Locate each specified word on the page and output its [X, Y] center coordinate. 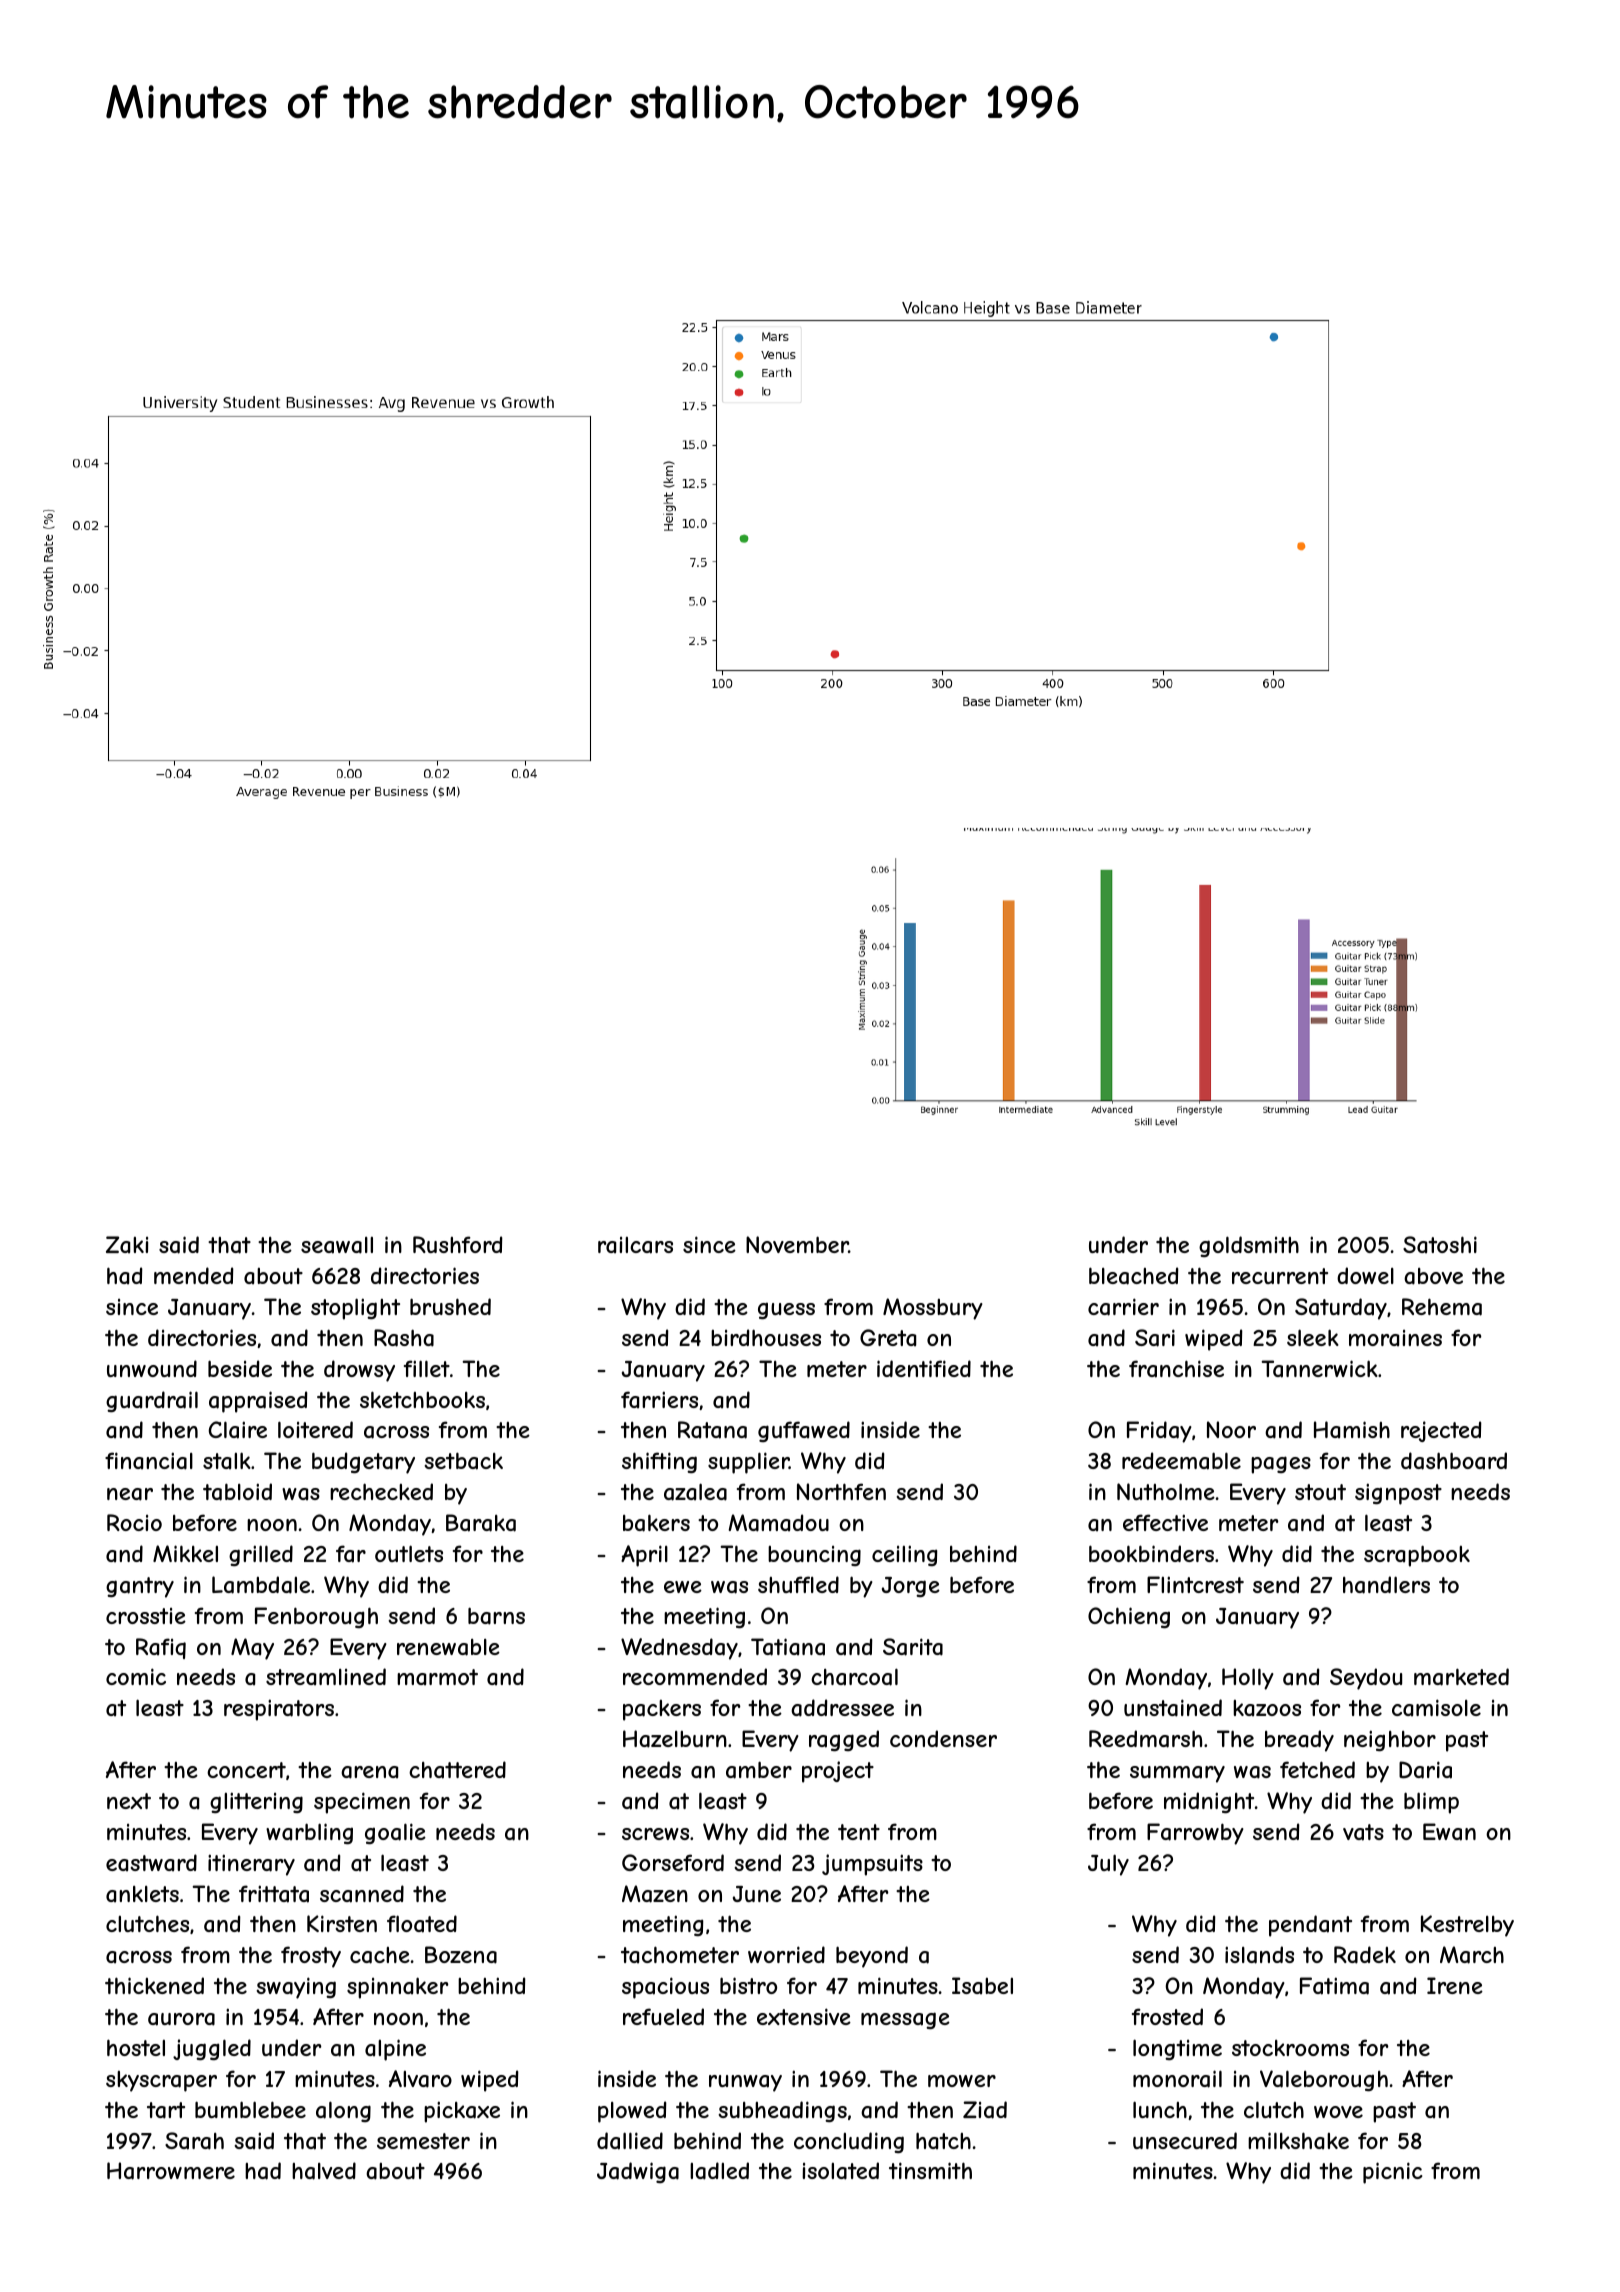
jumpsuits [872, 1865]
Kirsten [342, 1923]
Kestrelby [1467, 1926]
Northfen [841, 1491]
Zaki [127, 1244]
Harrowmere [171, 2171]
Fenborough [316, 1617]
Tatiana [788, 1647]
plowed [632, 2112]
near [130, 1494]
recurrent [1280, 1276]
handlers [1386, 1585]
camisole [1436, 1707]
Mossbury [933, 1309]
